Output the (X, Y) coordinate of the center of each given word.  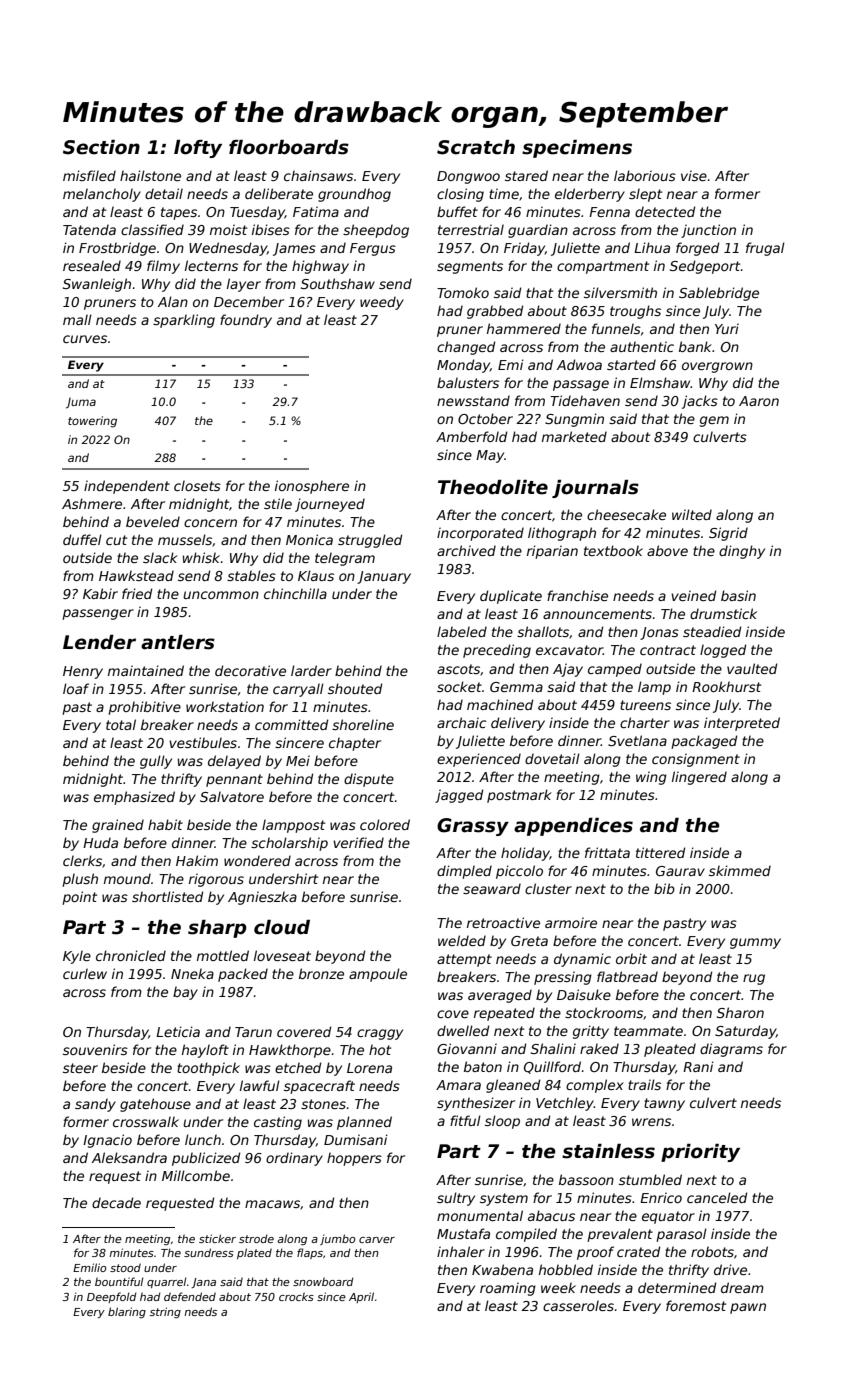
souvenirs (95, 1049)
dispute (369, 780)
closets (197, 485)
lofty (198, 149)
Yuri (727, 328)
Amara (458, 1085)
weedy (382, 303)
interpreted (742, 724)
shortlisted (167, 896)
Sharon (740, 1012)
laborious (645, 175)
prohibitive (144, 708)
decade (116, 1202)
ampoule (378, 975)
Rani (698, 1066)
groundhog (354, 195)
